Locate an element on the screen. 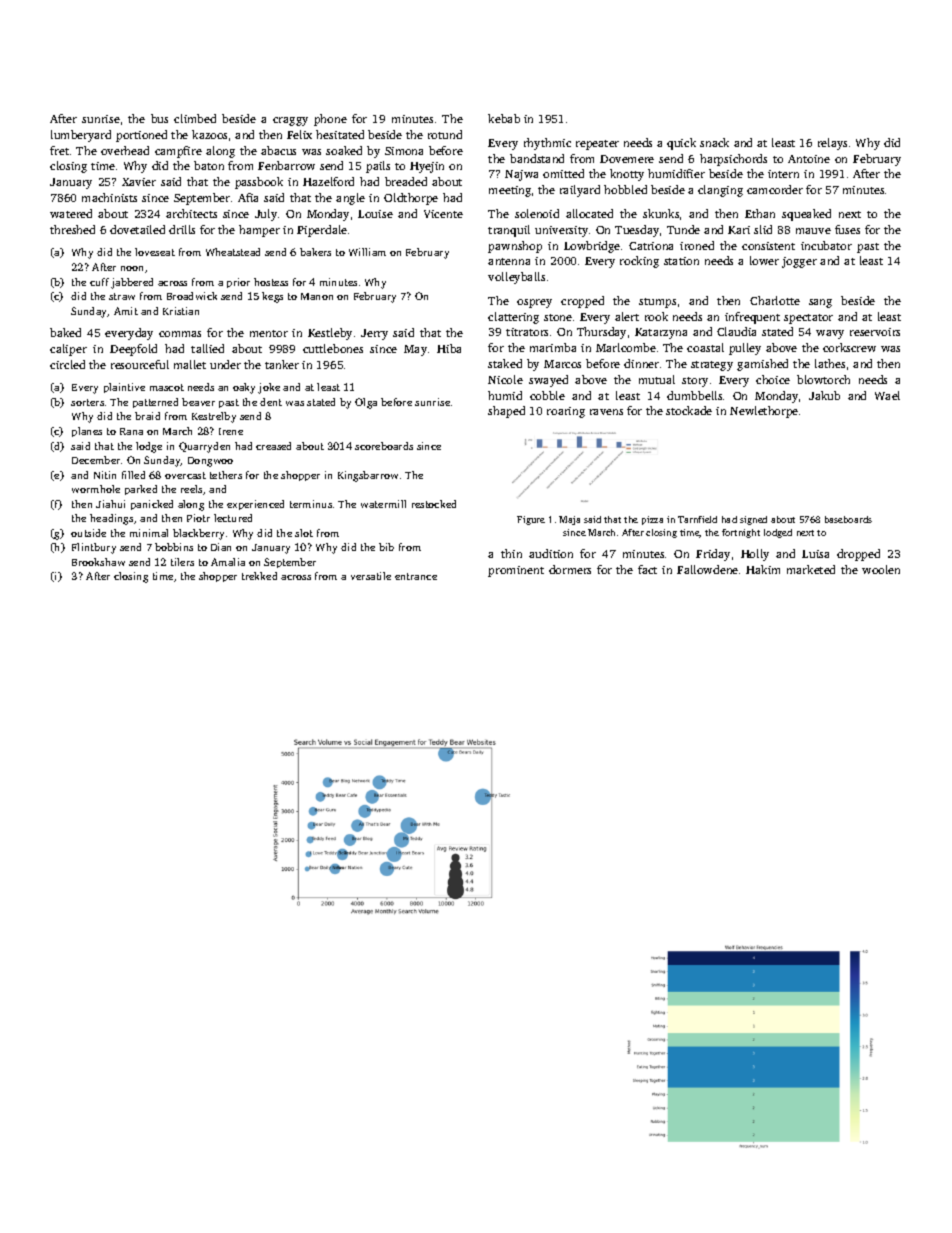 The height and width of the screenshot is (1233, 952). Wael is located at coordinates (887, 395).
